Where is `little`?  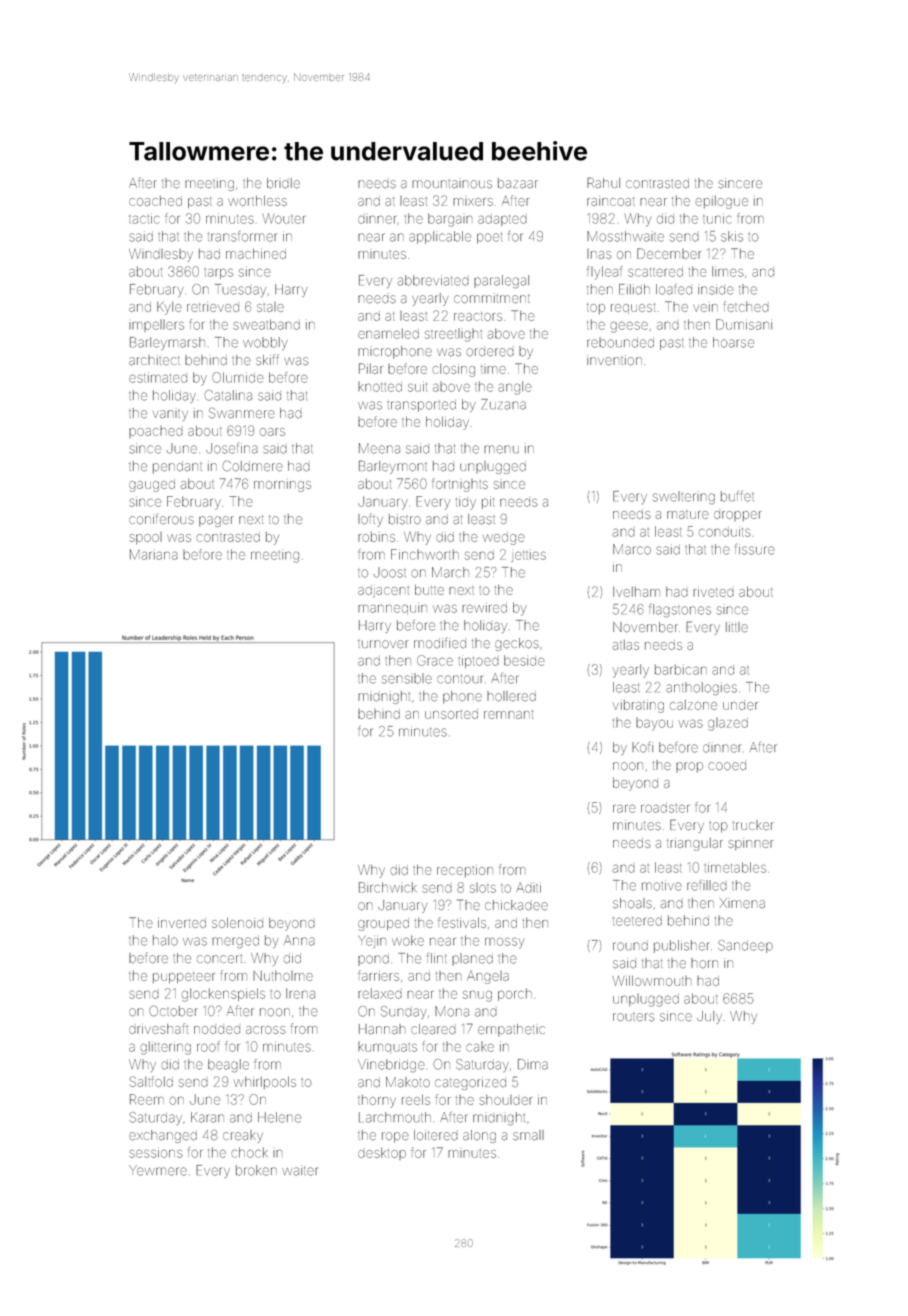
little is located at coordinates (737, 627).
